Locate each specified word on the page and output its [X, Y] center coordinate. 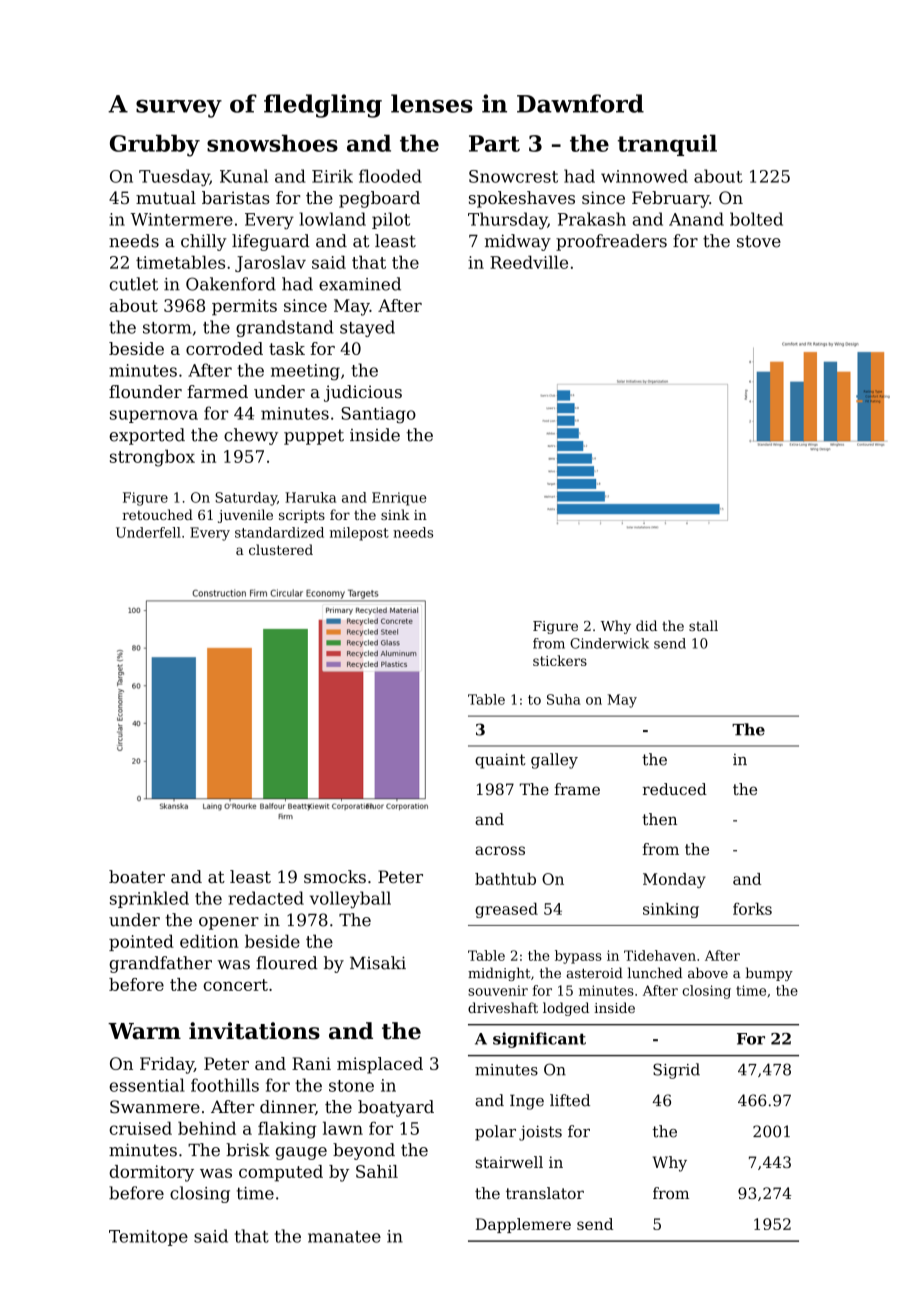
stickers [560, 660]
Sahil [377, 1171]
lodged [566, 1009]
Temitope [148, 1238]
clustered [281, 549]
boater [137, 876]
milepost [359, 534]
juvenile [245, 516]
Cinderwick [609, 643]
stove [759, 241]
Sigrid [676, 1071]
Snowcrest [513, 176]
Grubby [155, 145]
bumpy [769, 974]
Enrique [399, 499]
